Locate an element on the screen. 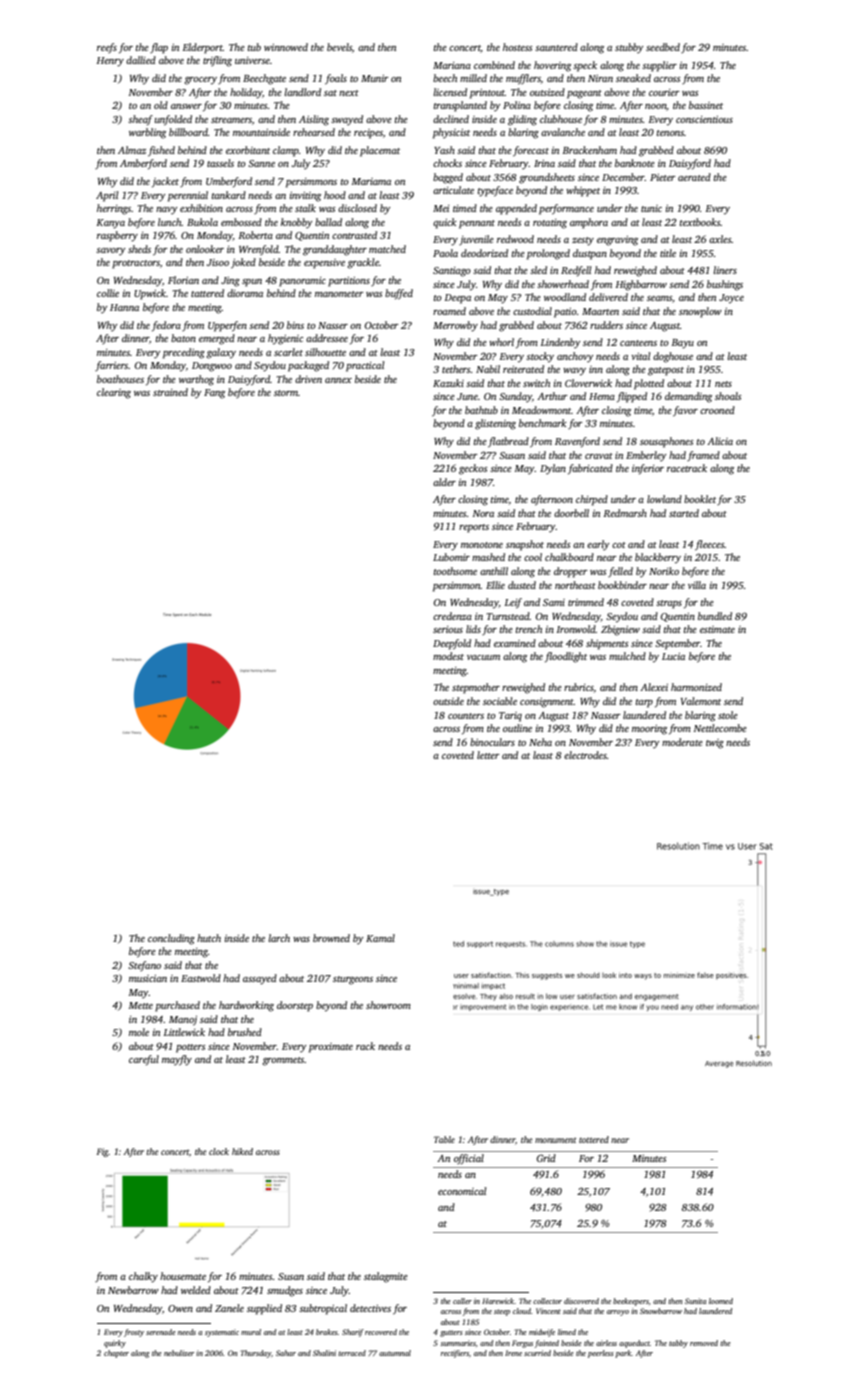 The height and width of the screenshot is (1400, 849). winnowed is located at coordinates (286, 47).
